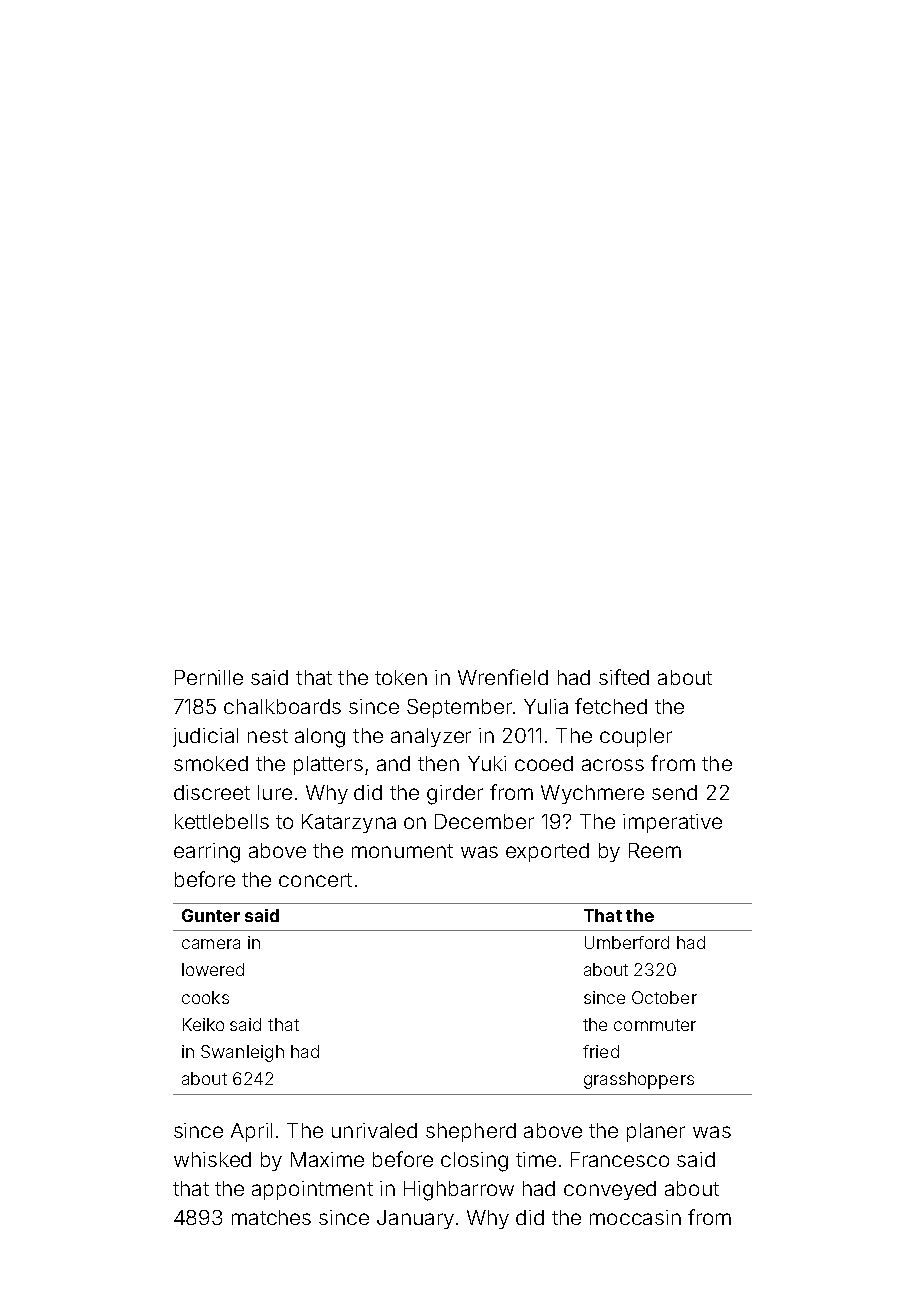 The image size is (924, 1311). I want to click on January, so click(415, 1219).
